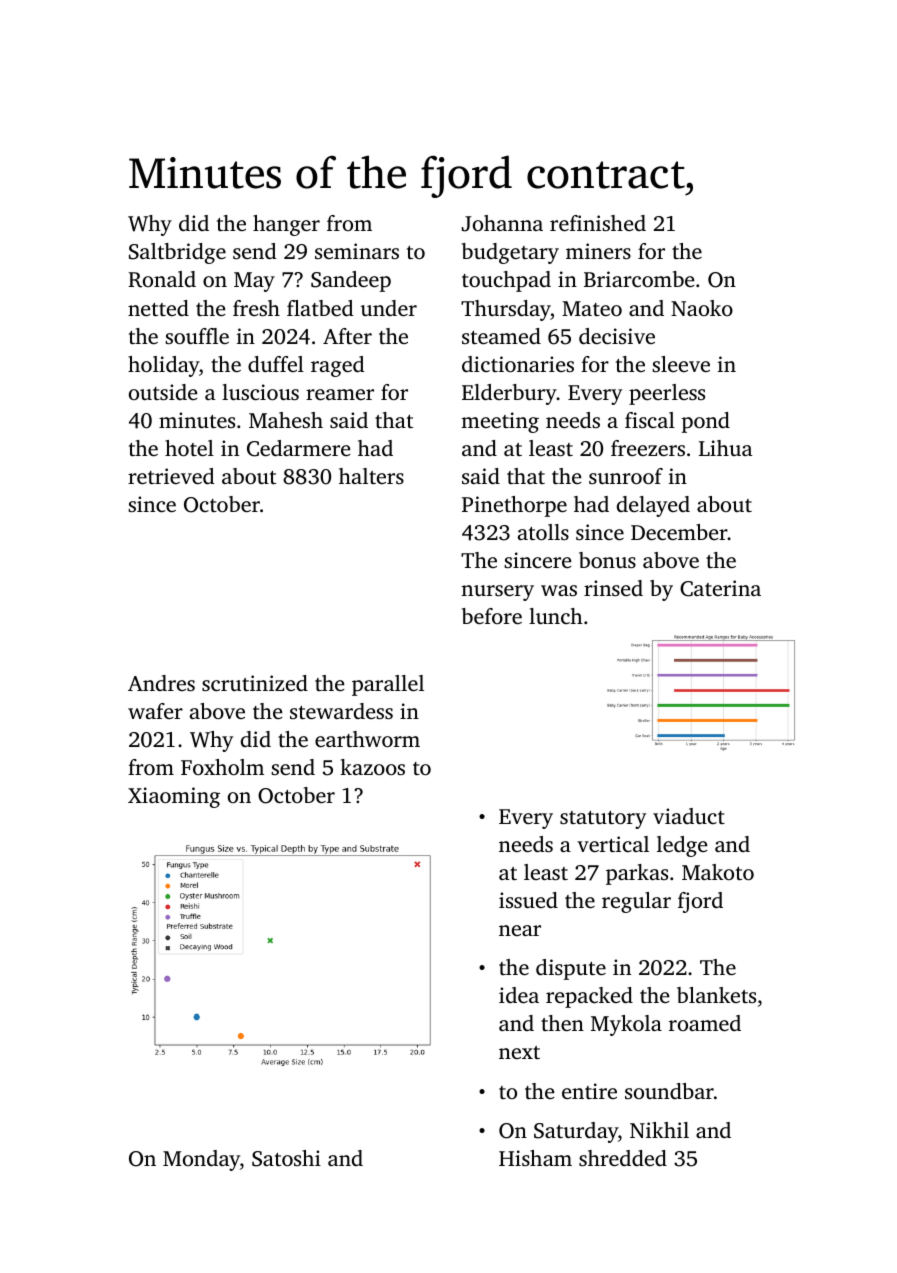 This document has height=1273, width=897. I want to click on refinished, so click(598, 223).
